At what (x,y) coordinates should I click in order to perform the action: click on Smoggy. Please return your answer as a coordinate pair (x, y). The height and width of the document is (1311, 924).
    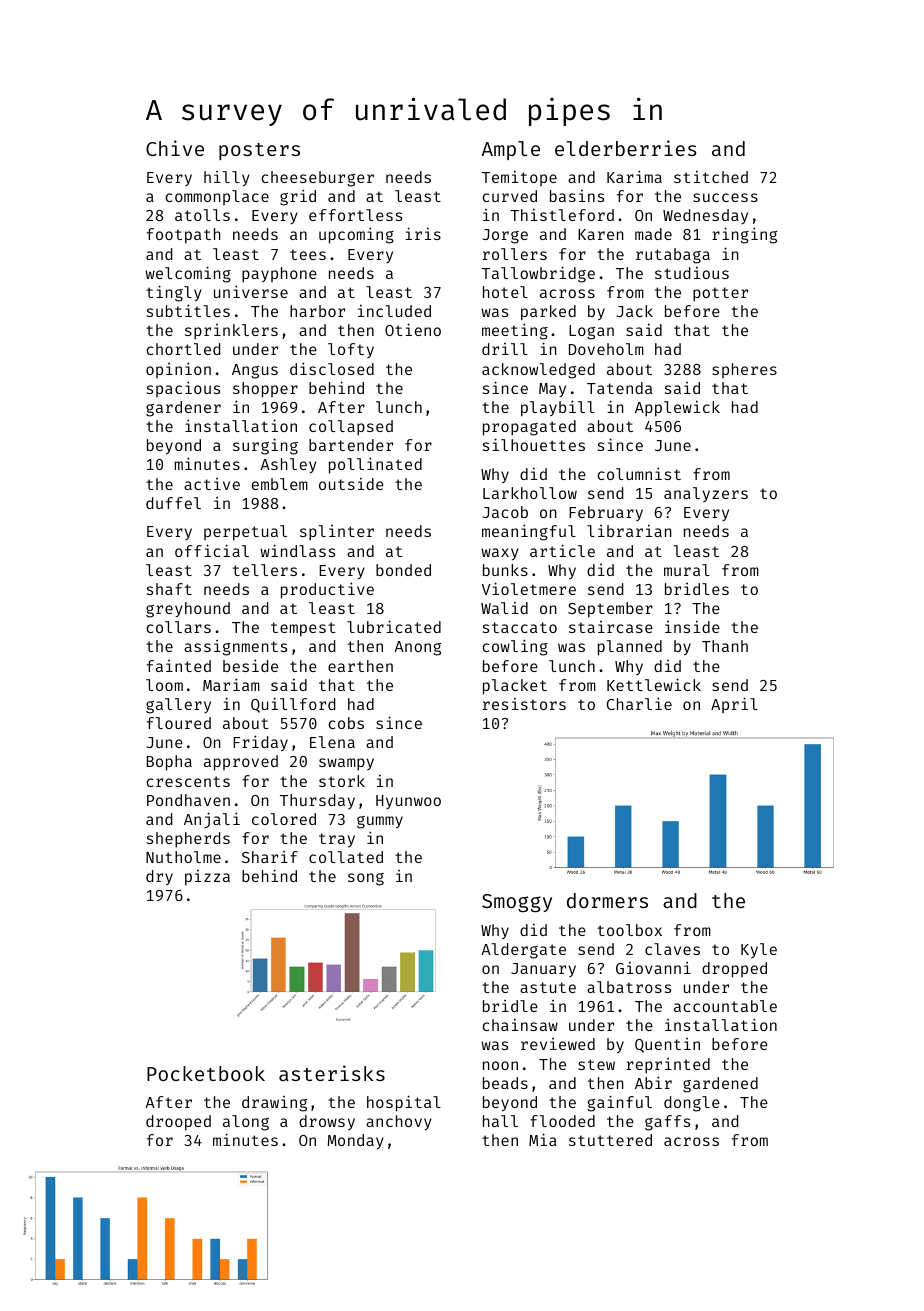
    Looking at the image, I should click on (517, 903).
